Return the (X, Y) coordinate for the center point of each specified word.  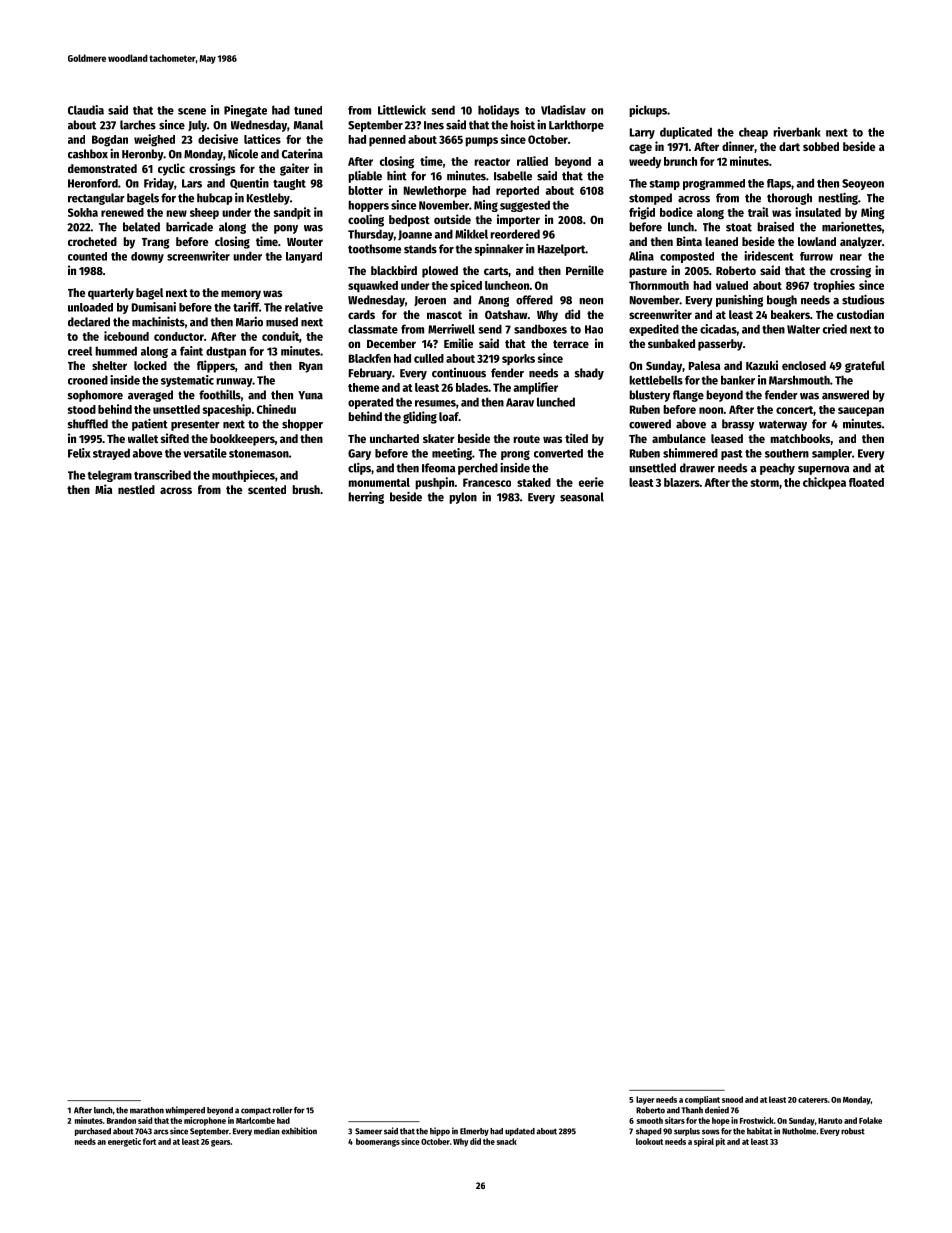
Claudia (86, 110)
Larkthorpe (576, 126)
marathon (147, 1110)
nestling (838, 198)
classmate (373, 329)
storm (765, 483)
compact (256, 1111)
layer (645, 1100)
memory (241, 295)
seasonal (582, 497)
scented (267, 489)
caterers (813, 1100)
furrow (816, 256)
